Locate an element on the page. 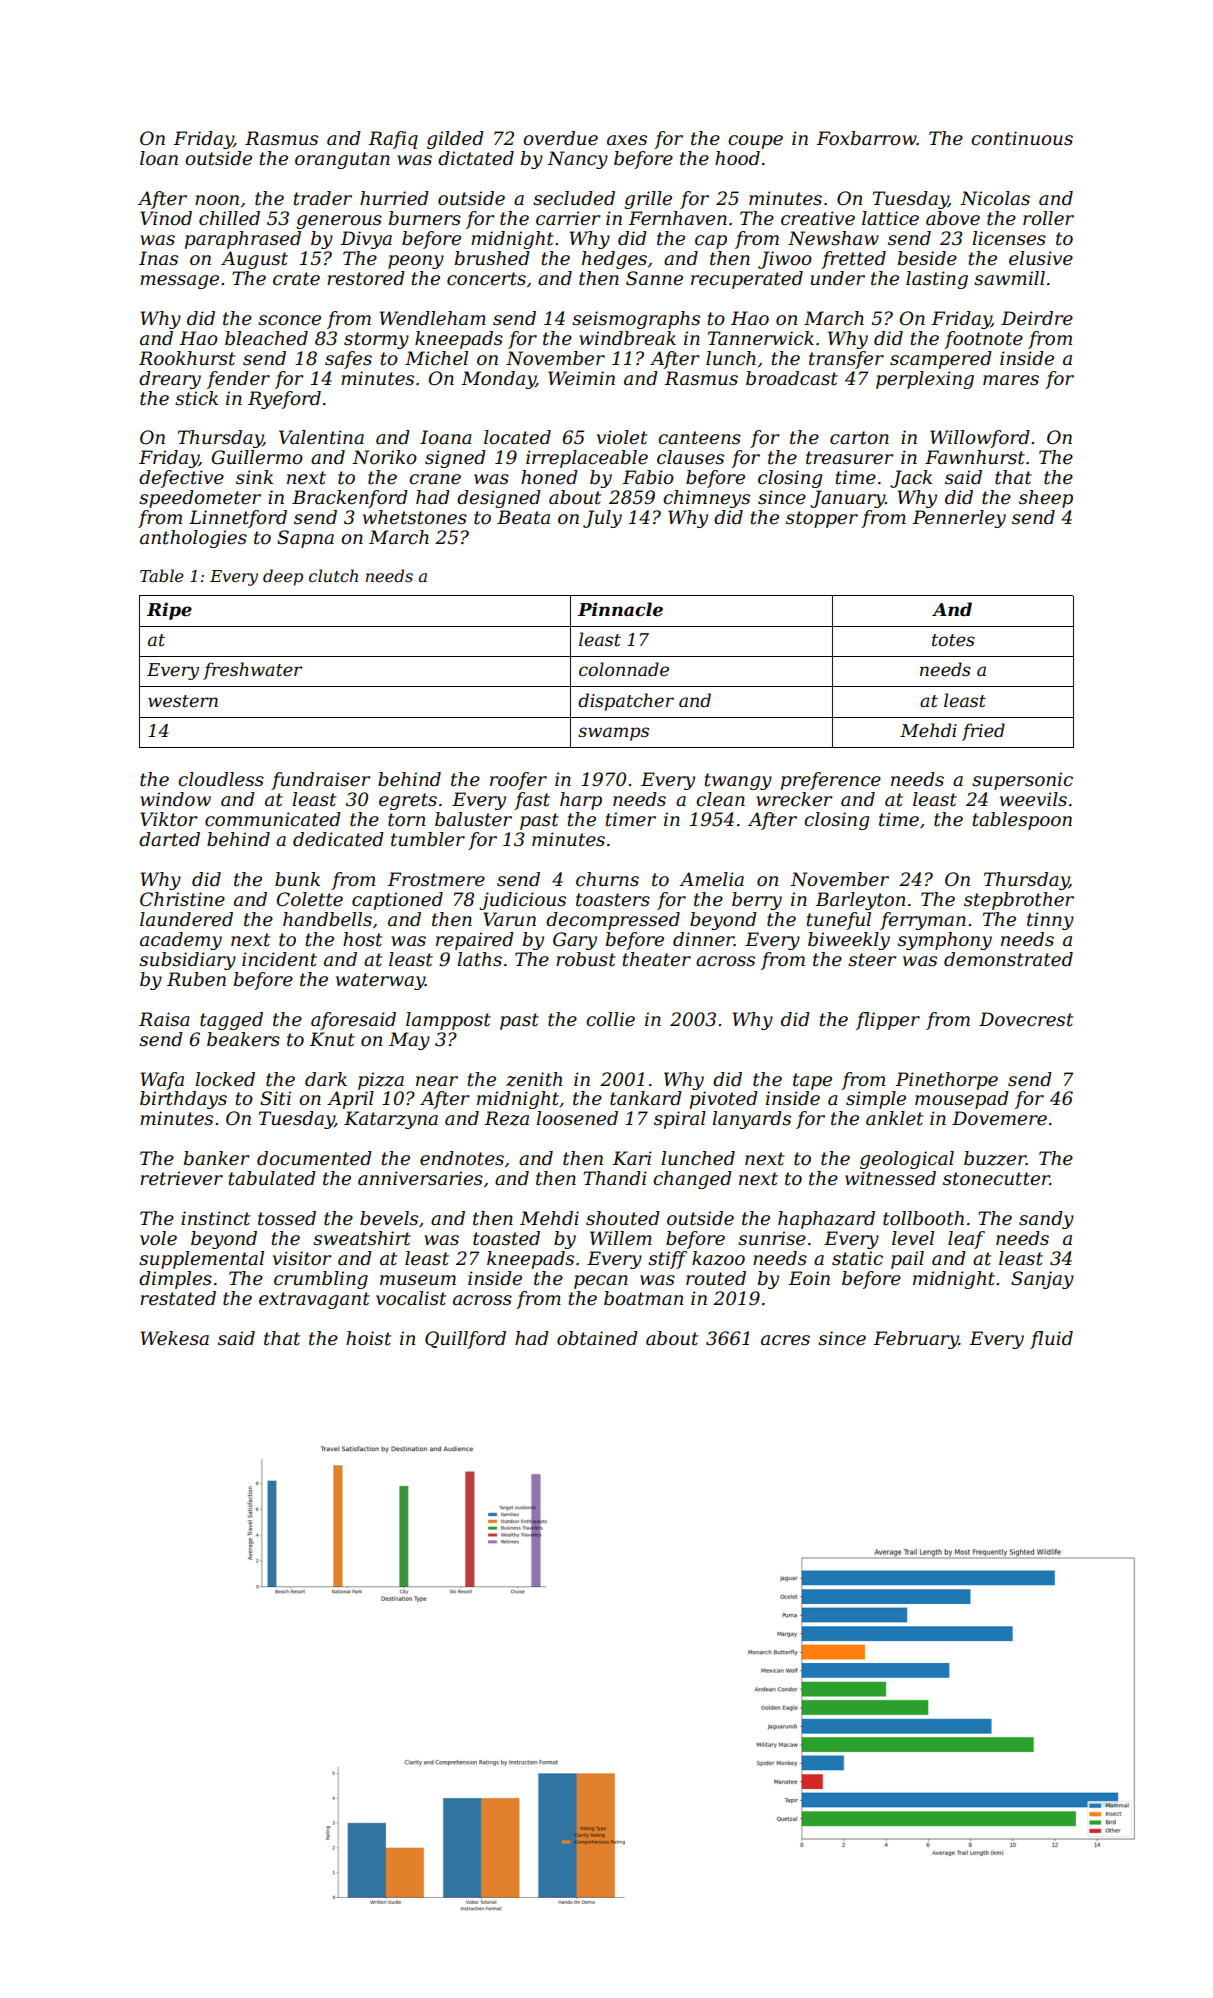 The width and height of the image is (1213, 1998). repaired is located at coordinates (475, 941).
